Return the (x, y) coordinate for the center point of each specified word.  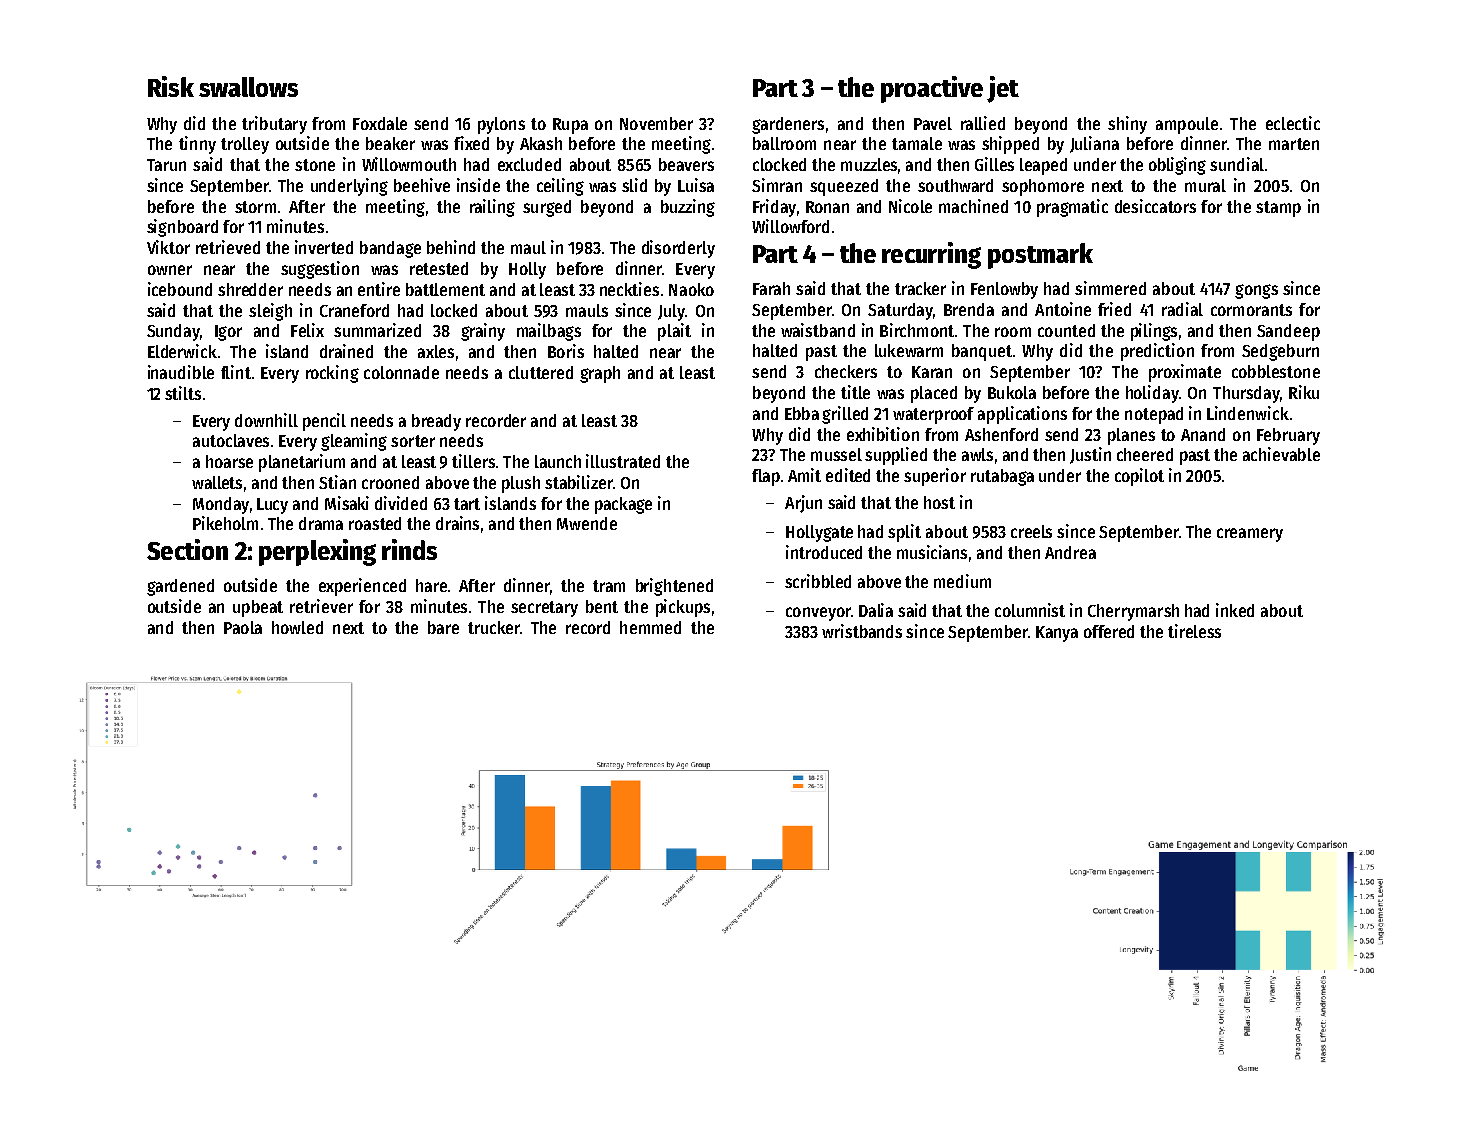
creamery (1250, 535)
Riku (1304, 392)
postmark (1040, 256)
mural (1205, 185)
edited (848, 475)
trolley (245, 145)
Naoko (691, 289)
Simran (777, 185)
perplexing (317, 552)
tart (467, 504)
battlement (445, 289)
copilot (1139, 477)
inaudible (181, 372)
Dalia (876, 610)
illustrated (623, 461)
